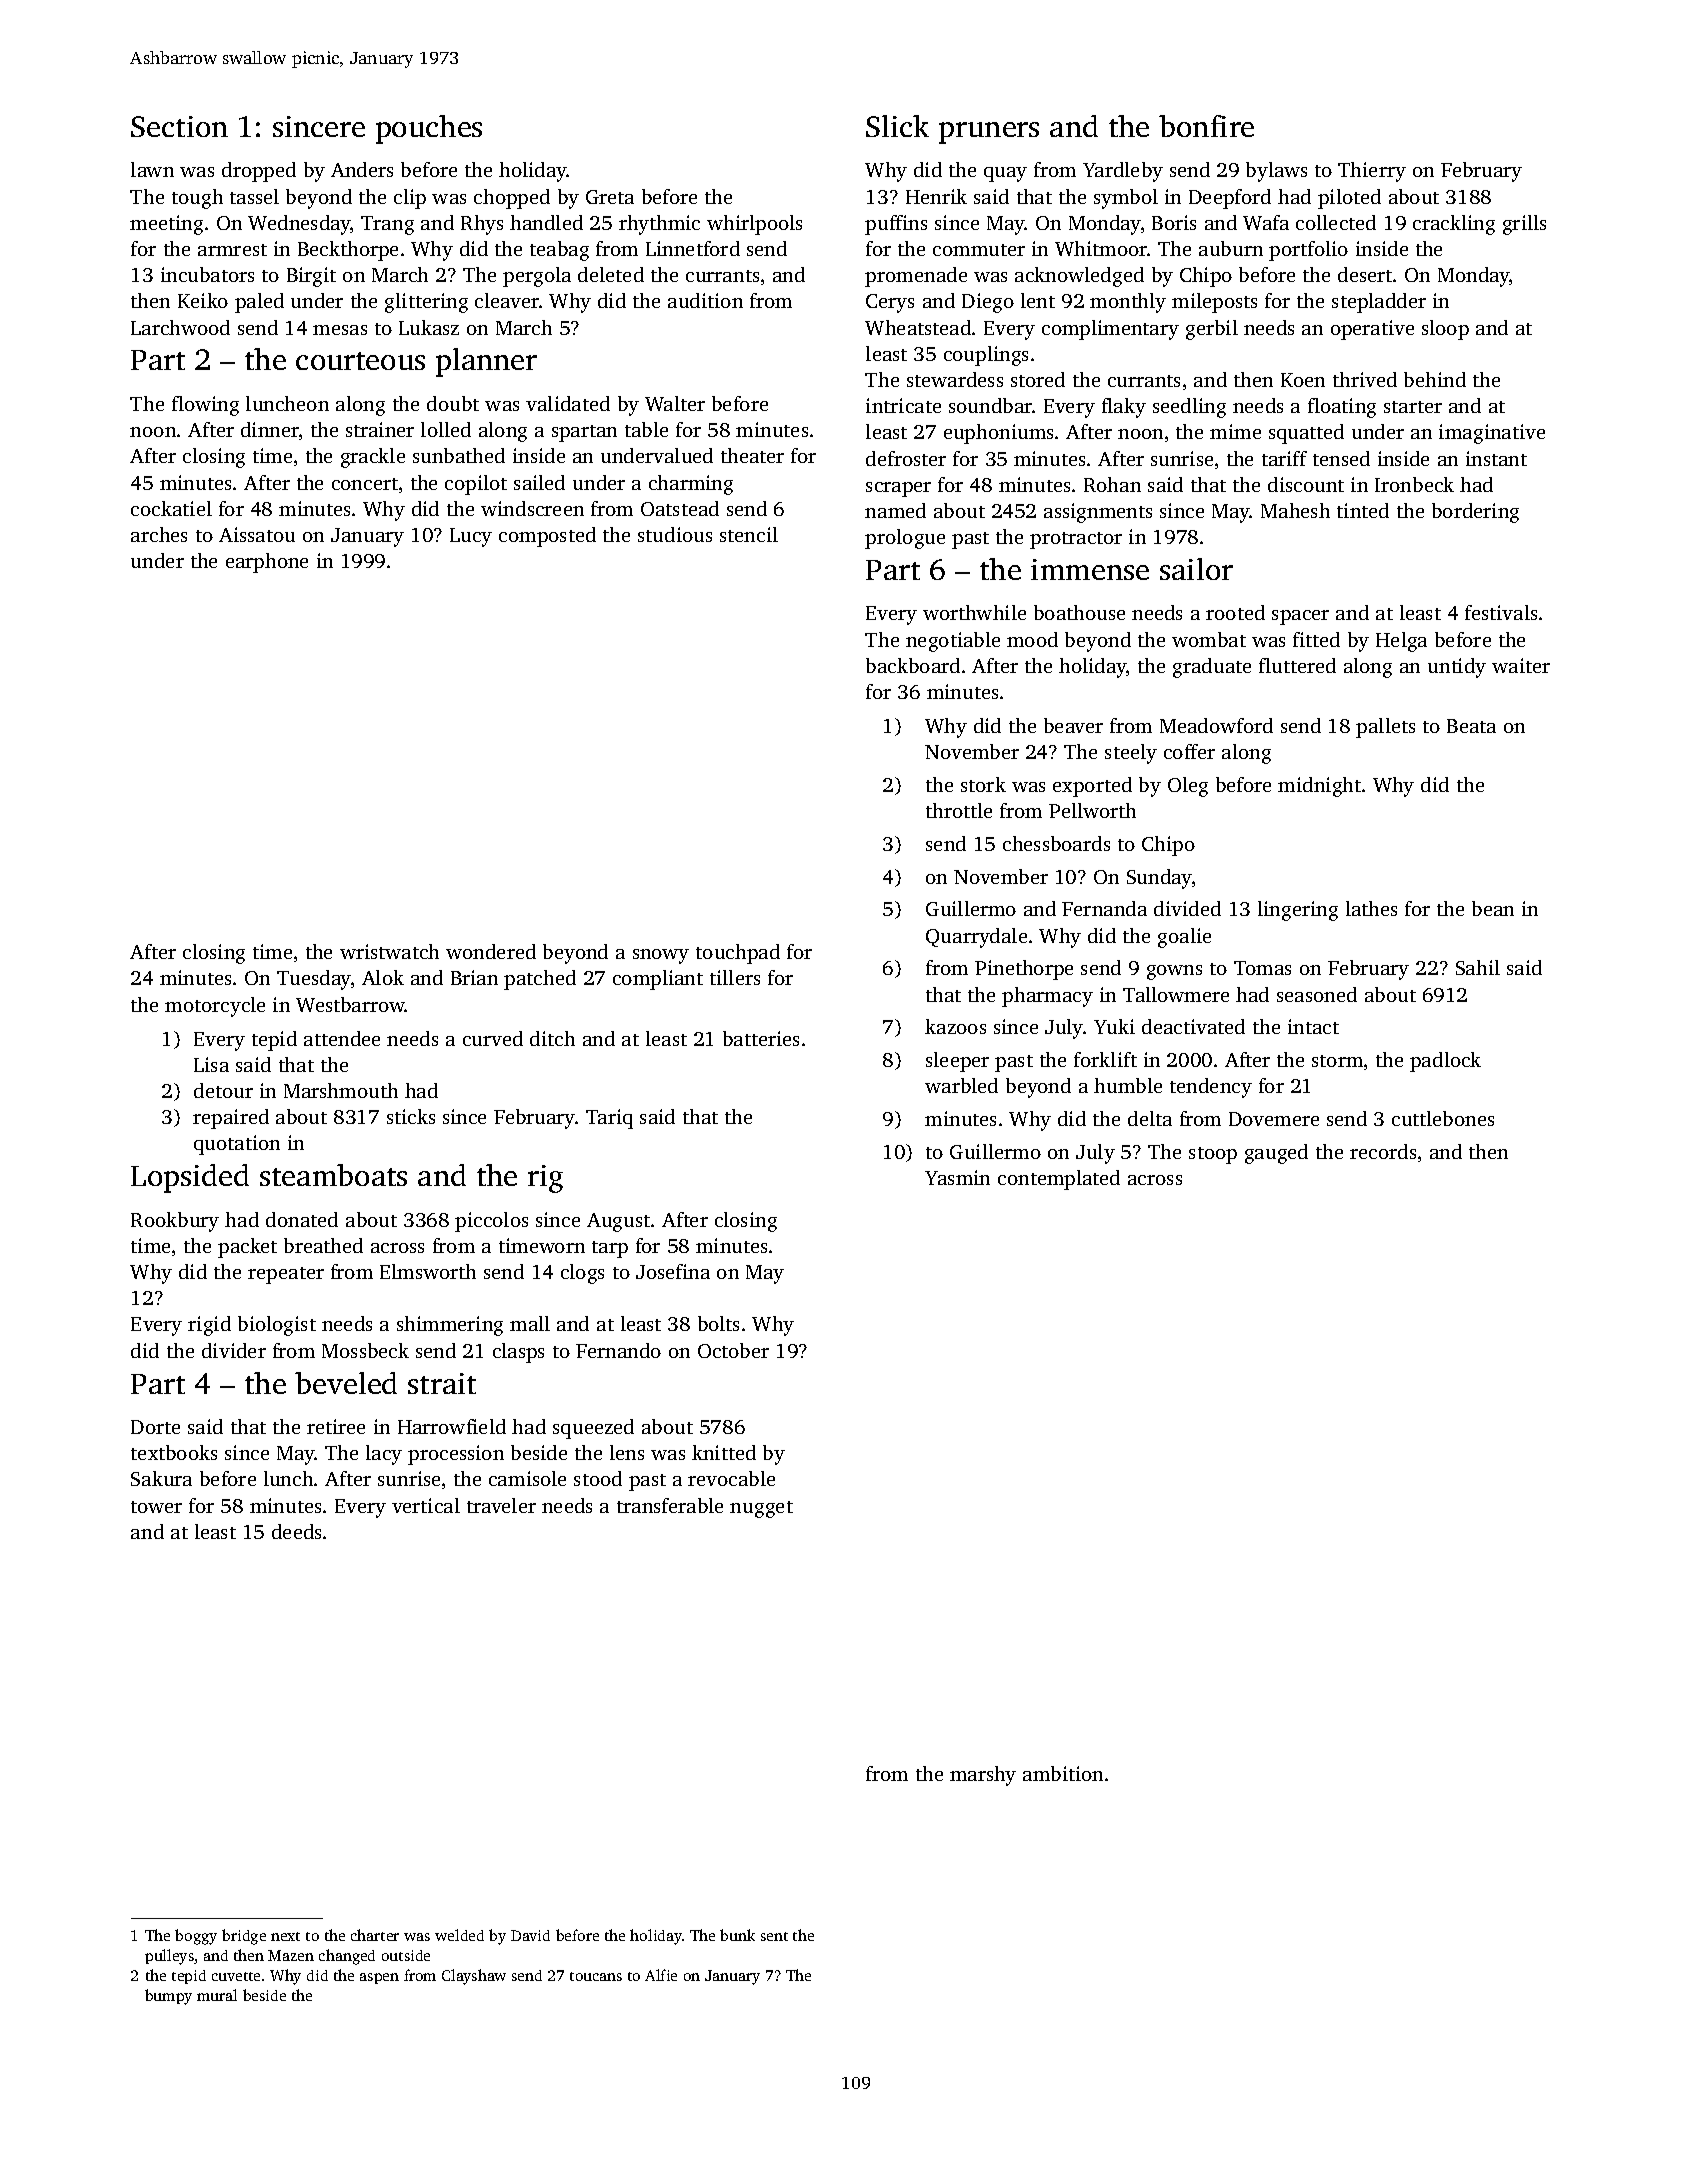 The width and height of the screenshot is (1683, 2178). What do you see at coordinates (254, 196) in the screenshot?
I see `tassel` at bounding box center [254, 196].
